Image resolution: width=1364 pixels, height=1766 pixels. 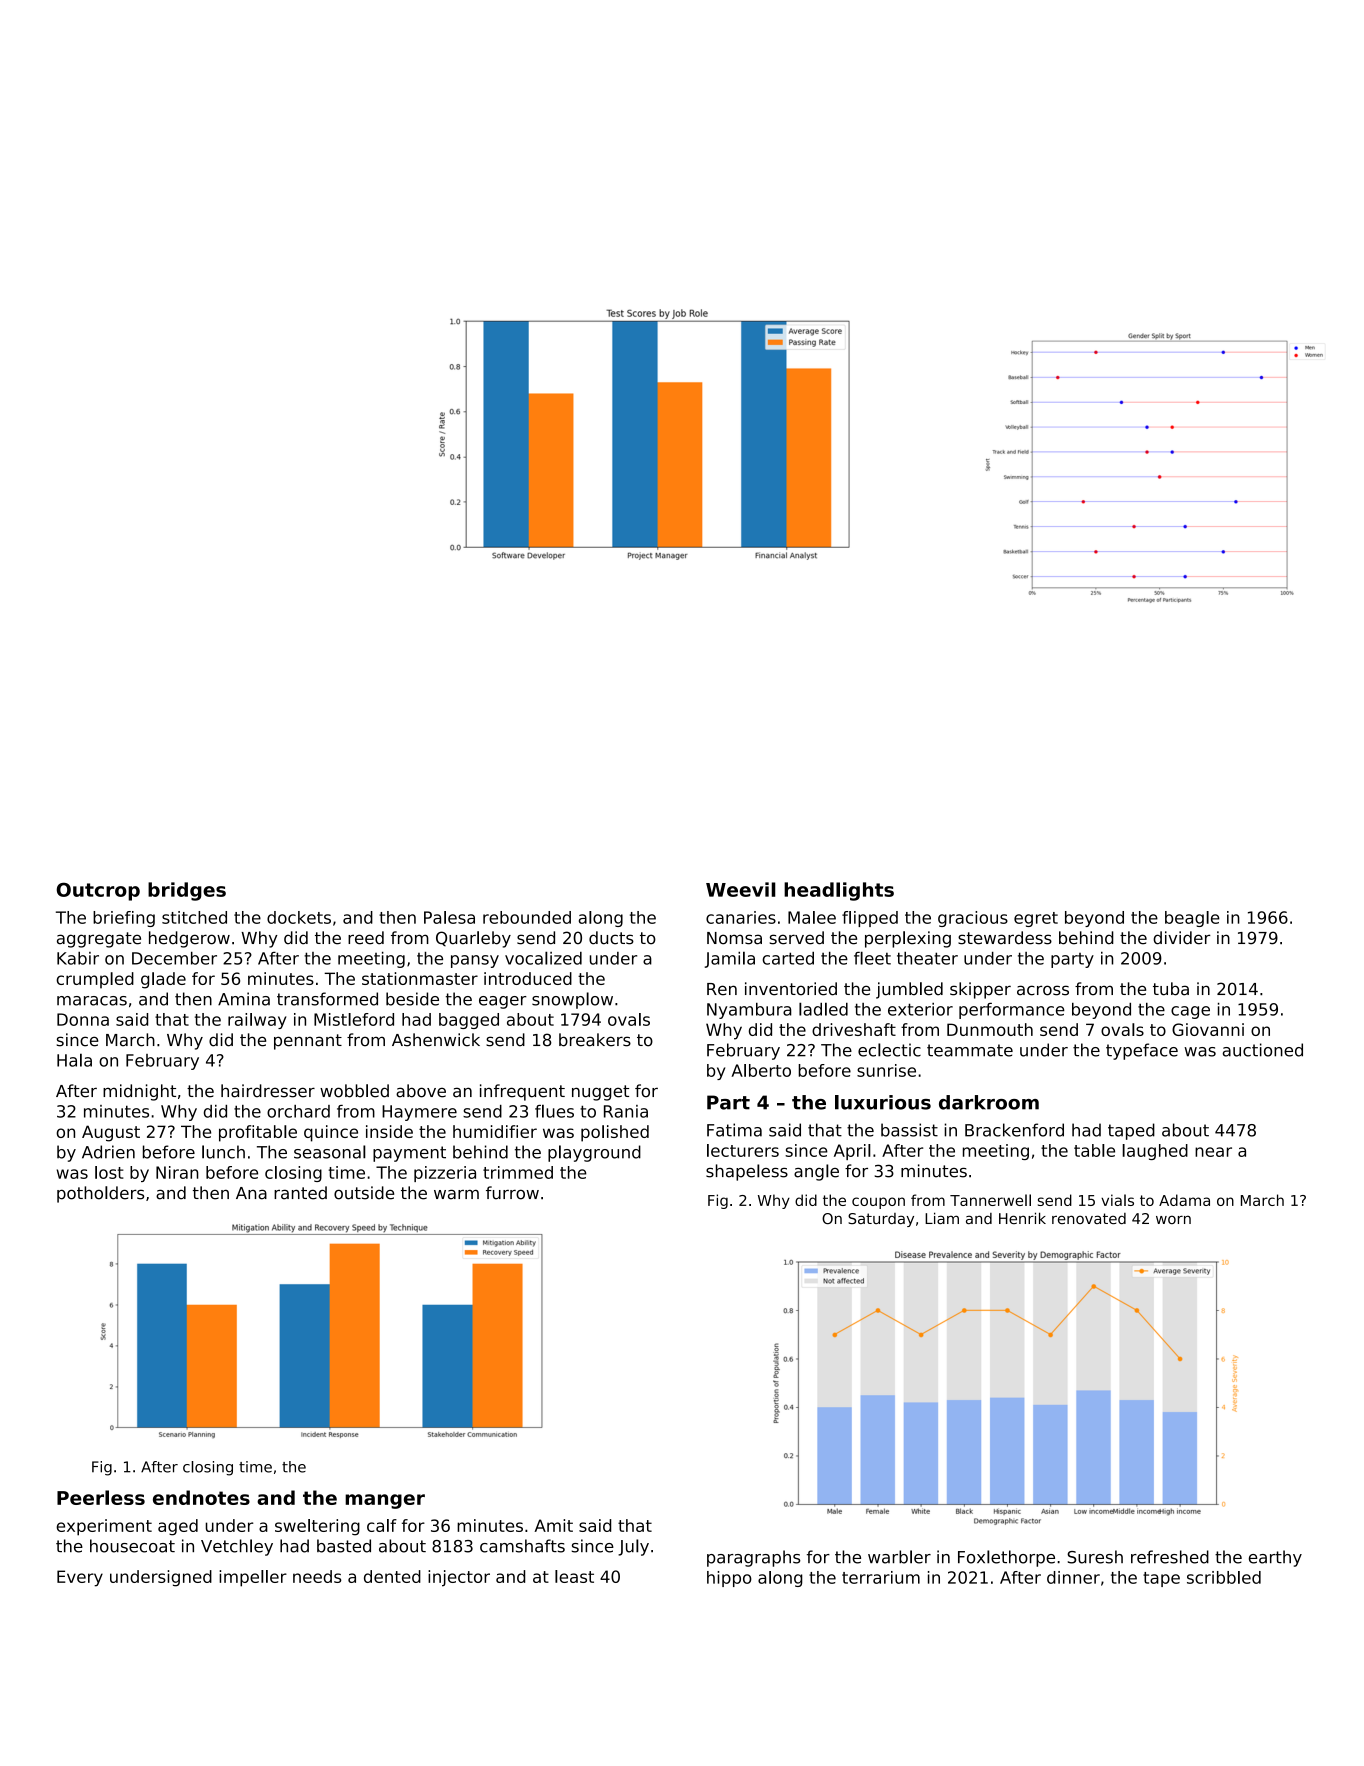 What do you see at coordinates (1213, 1152) in the screenshot?
I see `near` at bounding box center [1213, 1152].
